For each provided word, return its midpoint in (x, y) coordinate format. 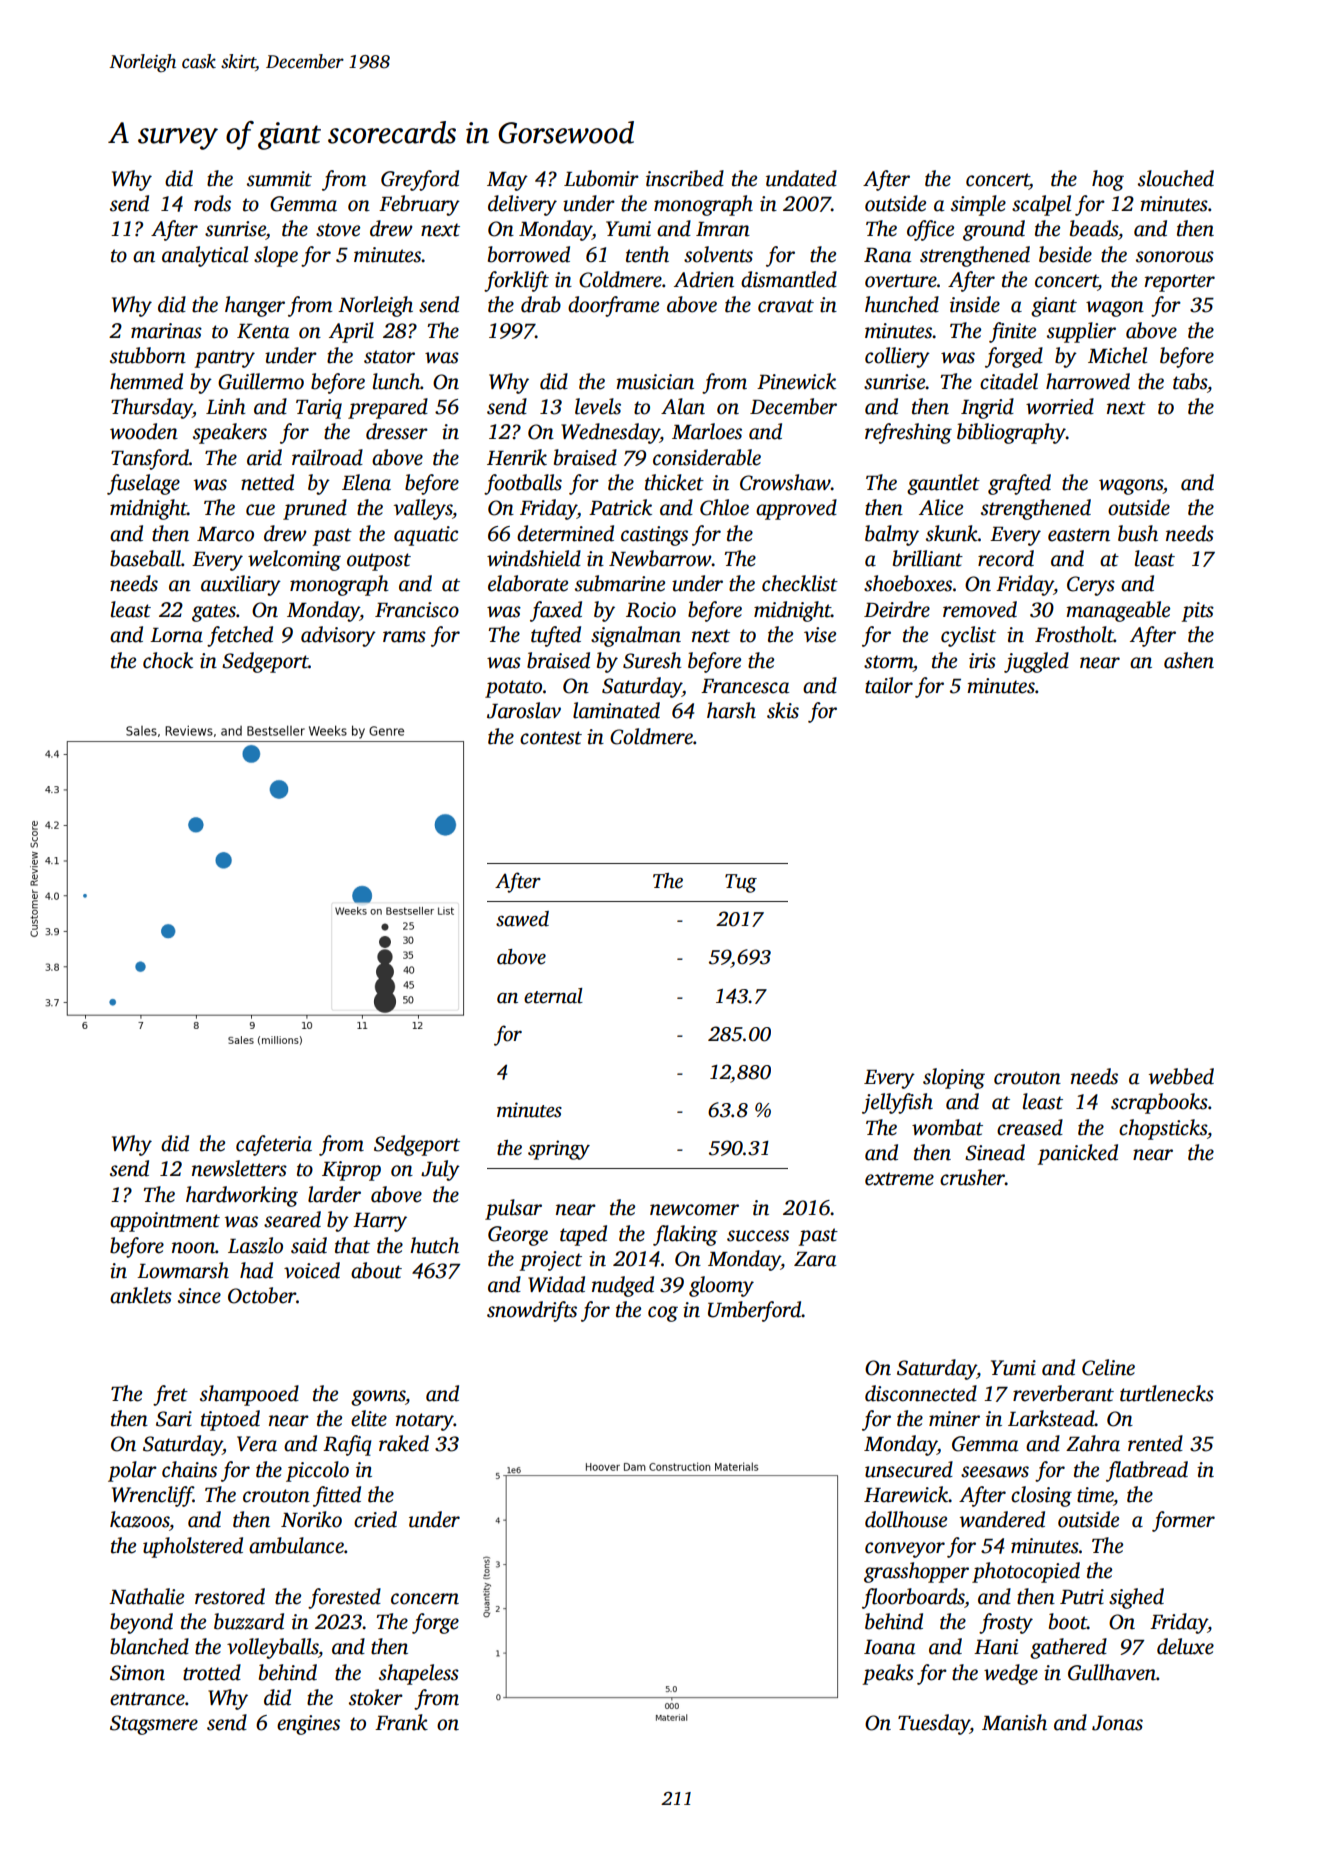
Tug (741, 883)
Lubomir (601, 178)
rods (212, 203)
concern (425, 1599)
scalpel (1041, 205)
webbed (1181, 1076)
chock (168, 660)
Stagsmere (154, 1725)
